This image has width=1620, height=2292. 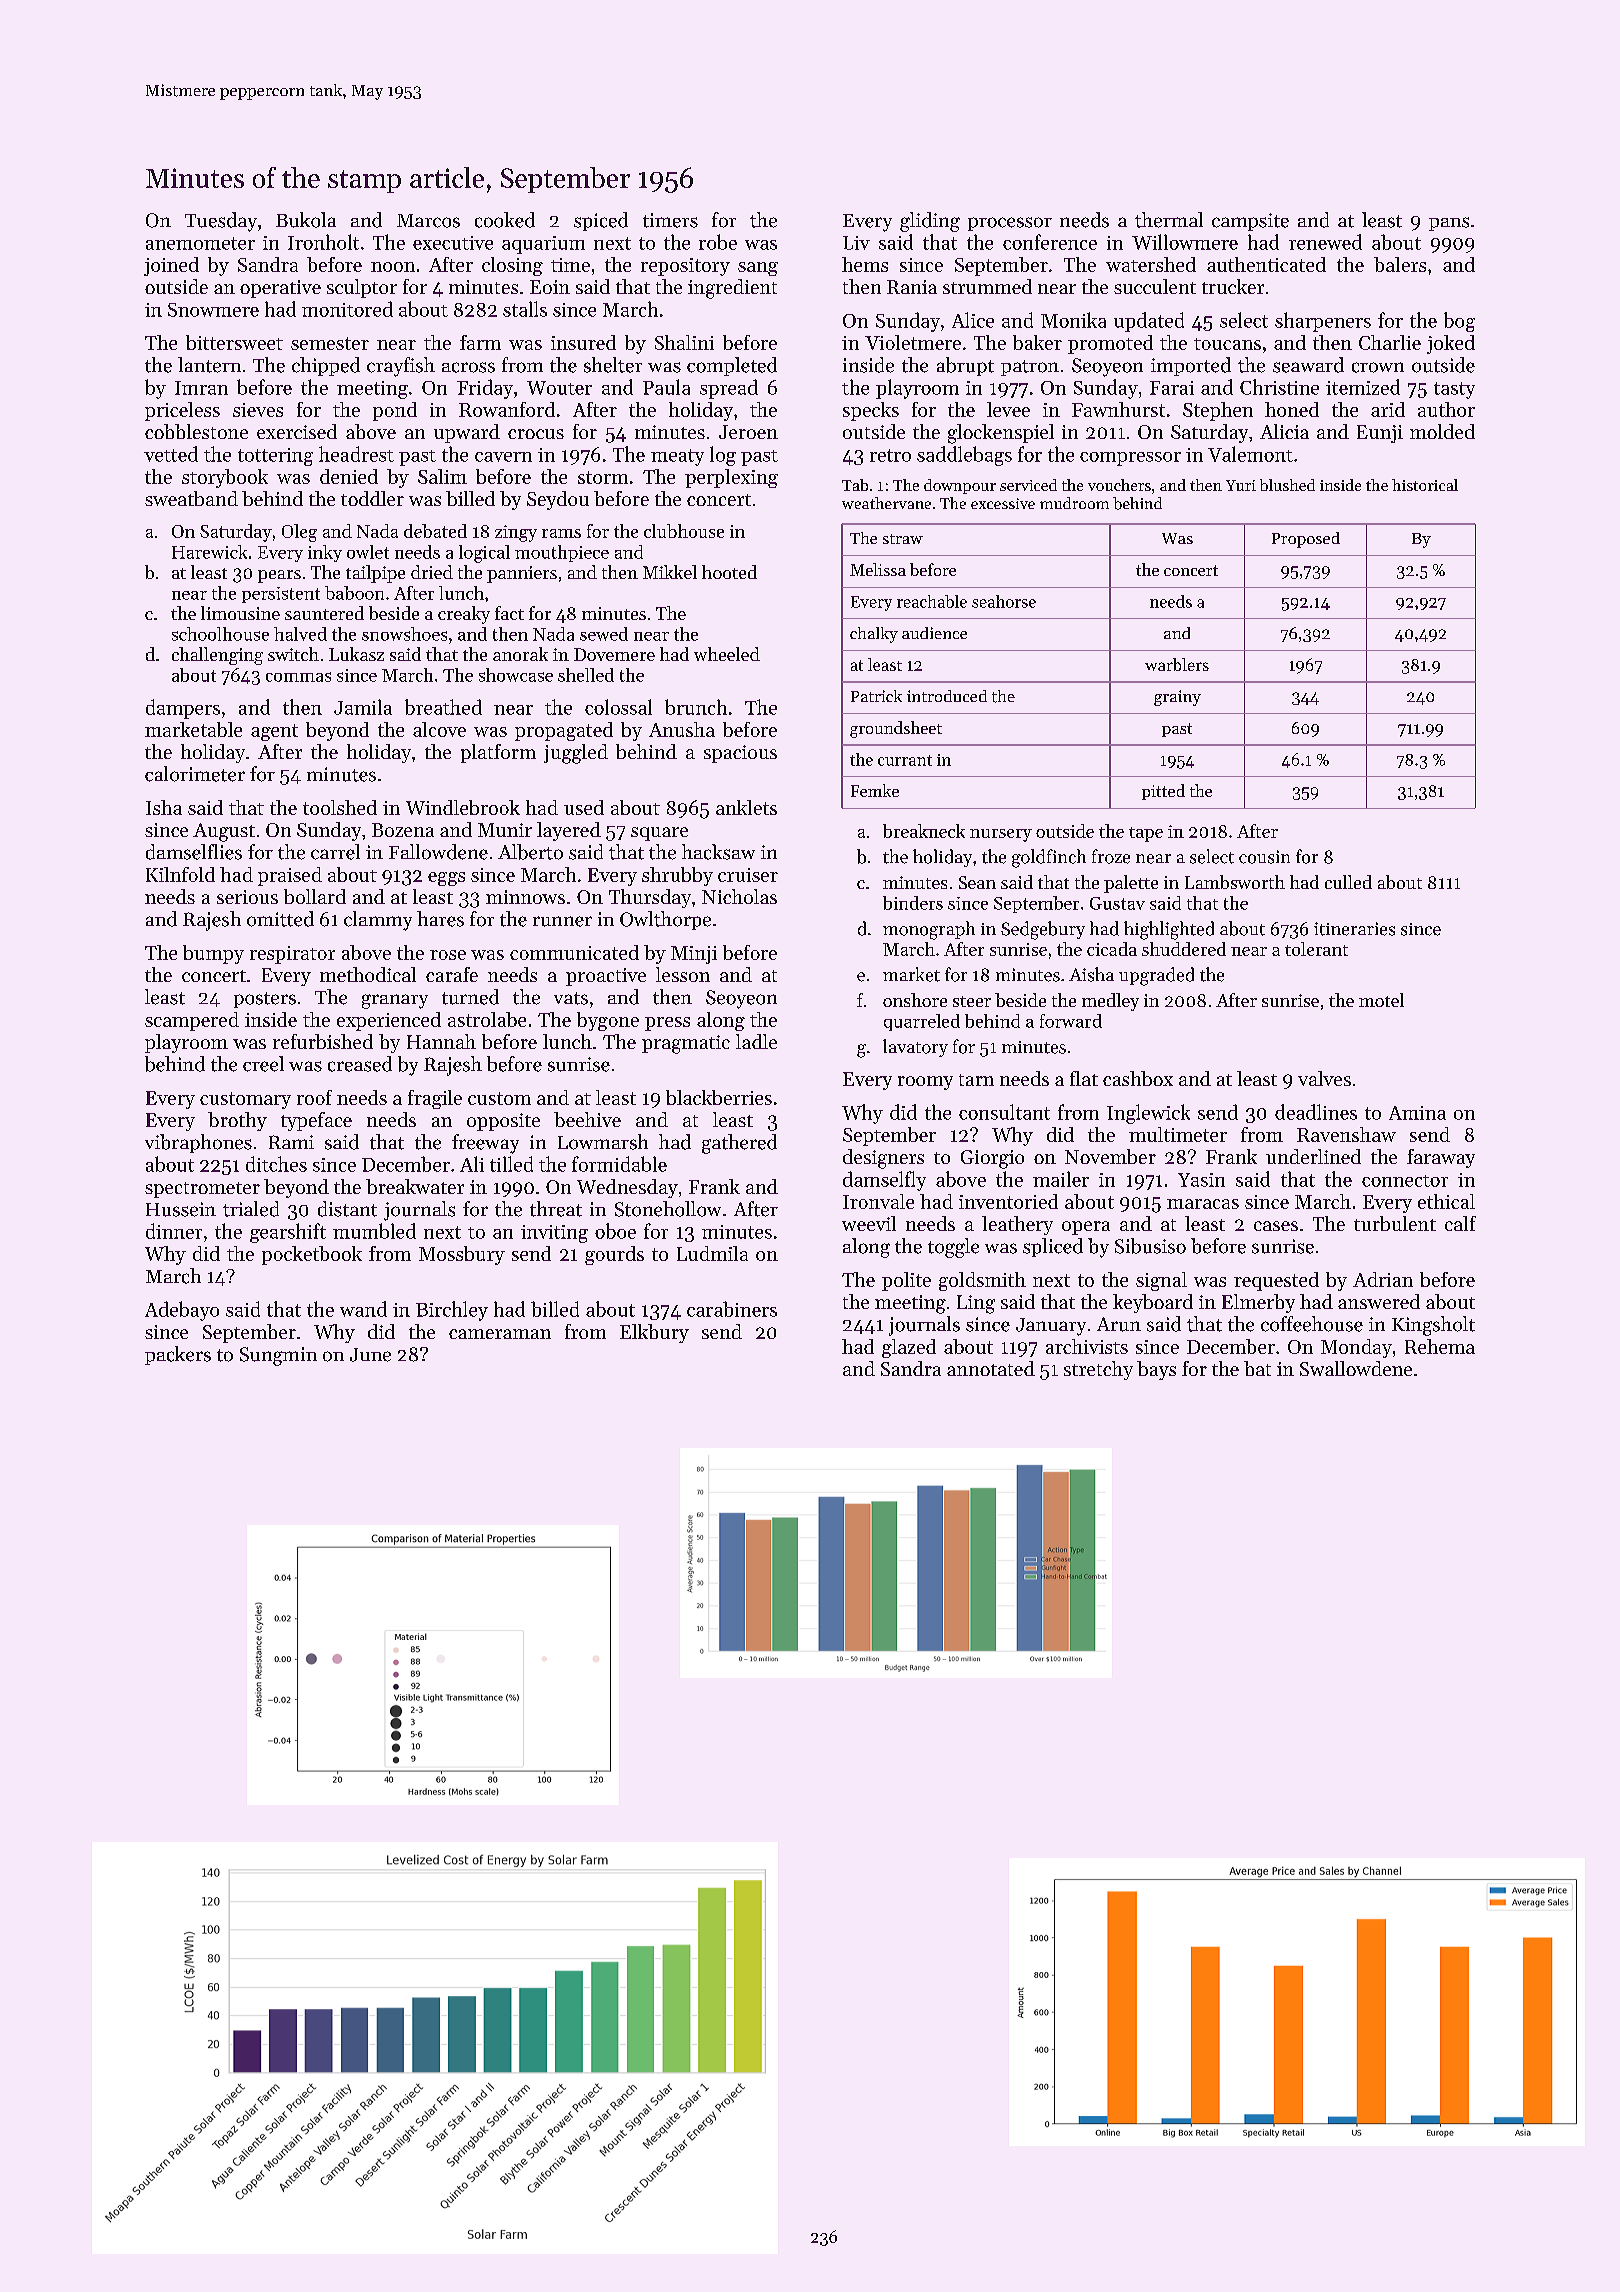 What do you see at coordinates (913, 903) in the image?
I see `binders` at bounding box center [913, 903].
